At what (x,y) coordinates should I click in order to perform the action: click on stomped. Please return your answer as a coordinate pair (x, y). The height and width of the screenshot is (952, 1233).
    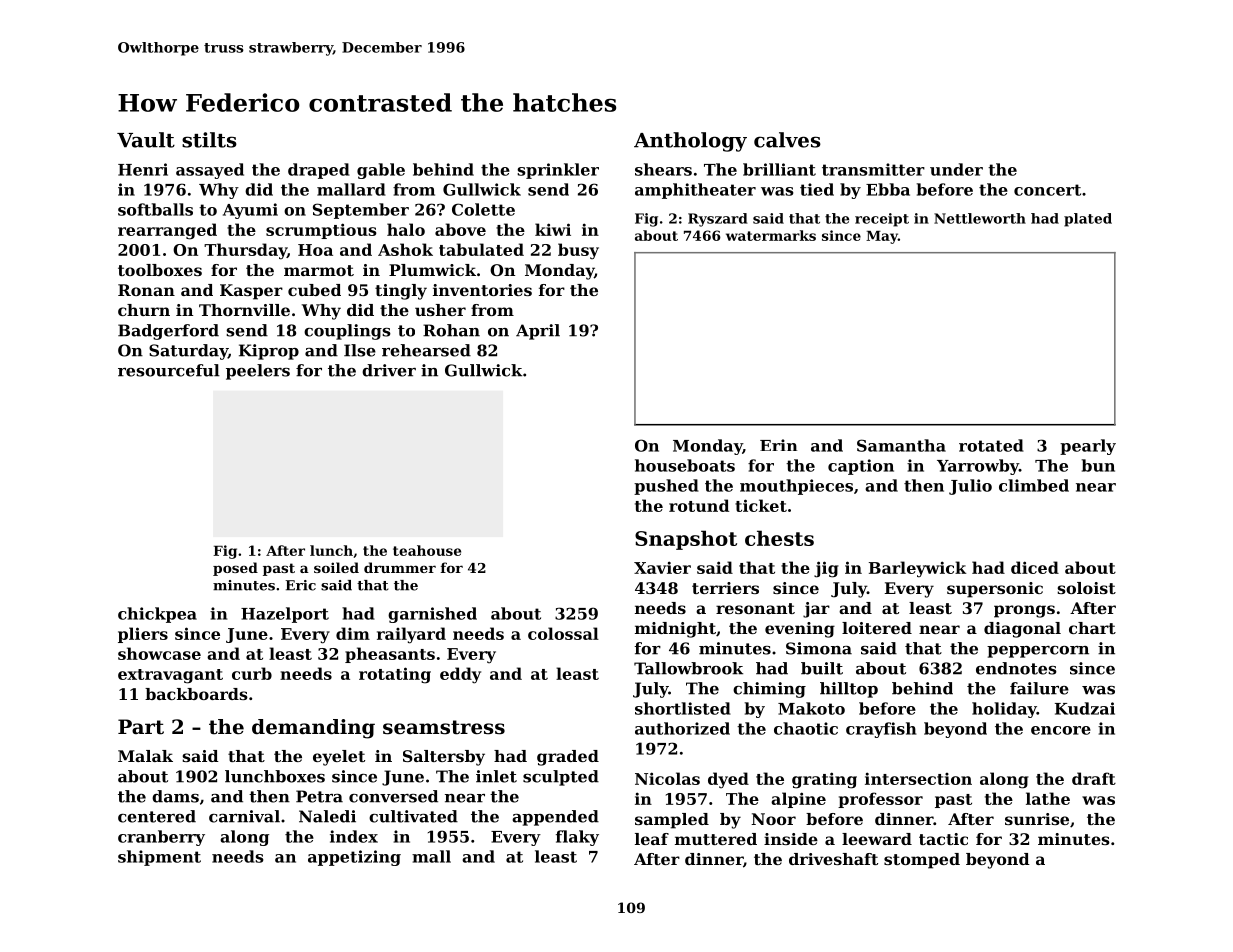
    Looking at the image, I should click on (922, 861).
